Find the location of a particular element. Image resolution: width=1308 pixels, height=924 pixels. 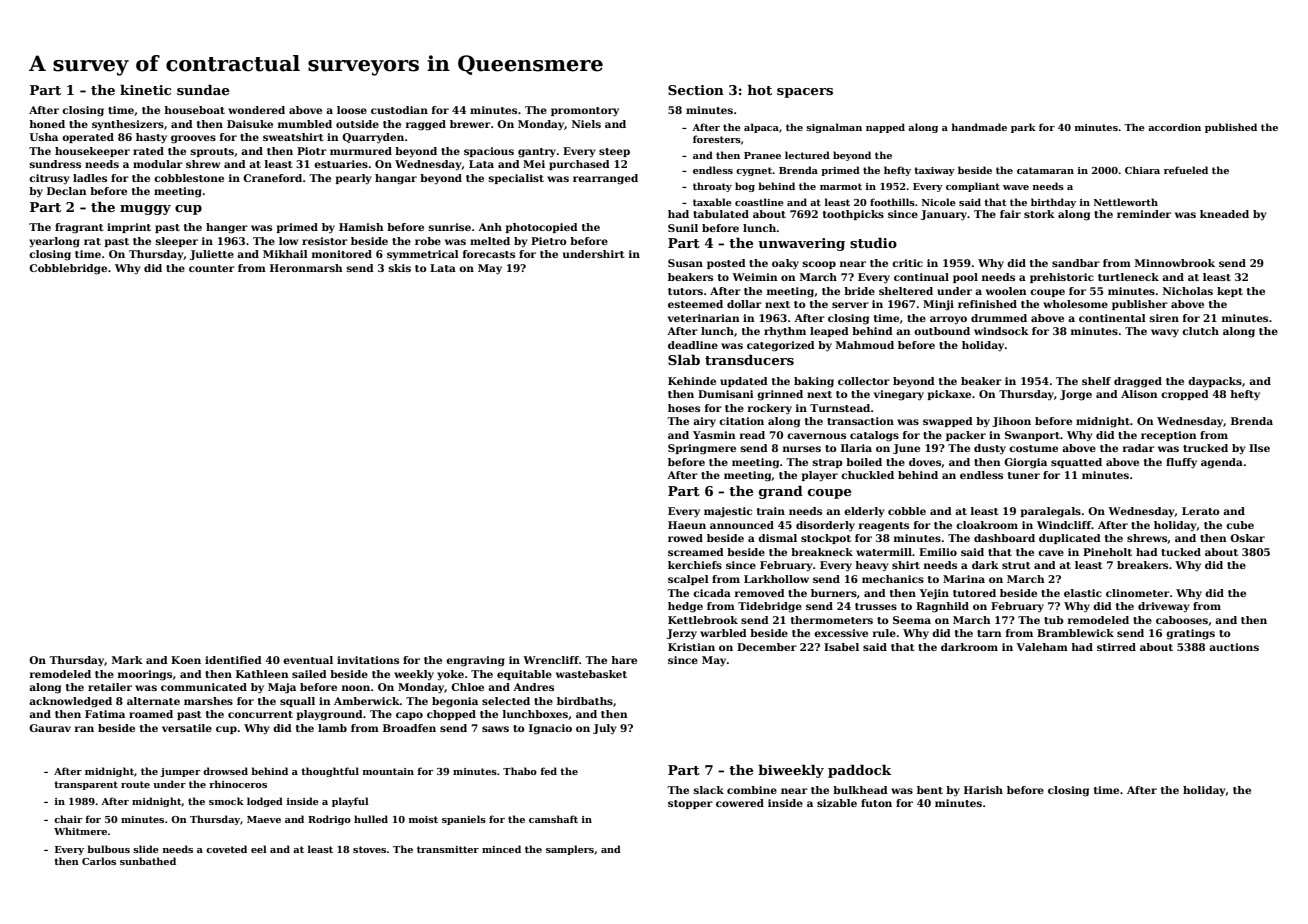

modular is located at coordinates (158, 164).
